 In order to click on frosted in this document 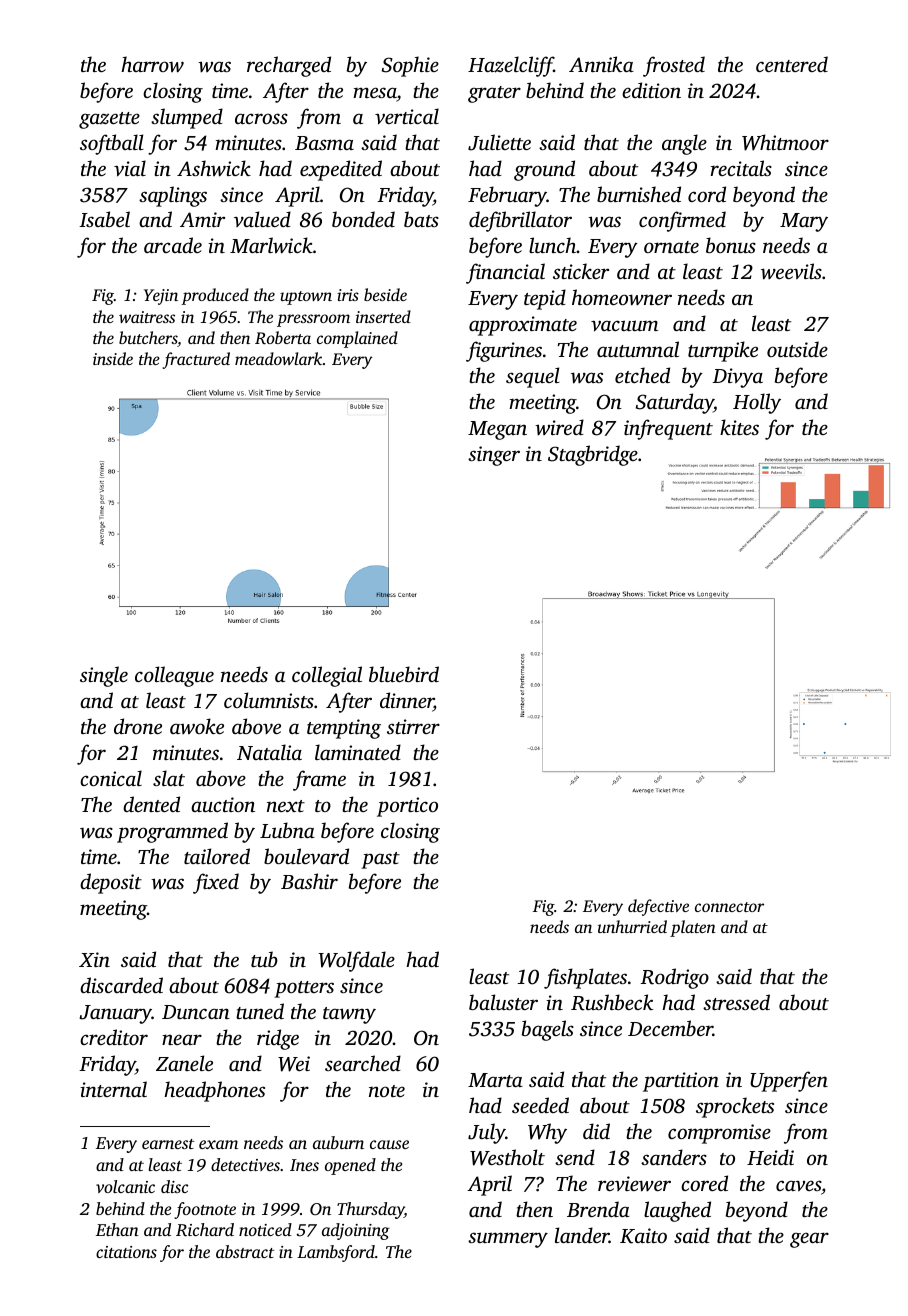, I will do `click(674, 66)`.
